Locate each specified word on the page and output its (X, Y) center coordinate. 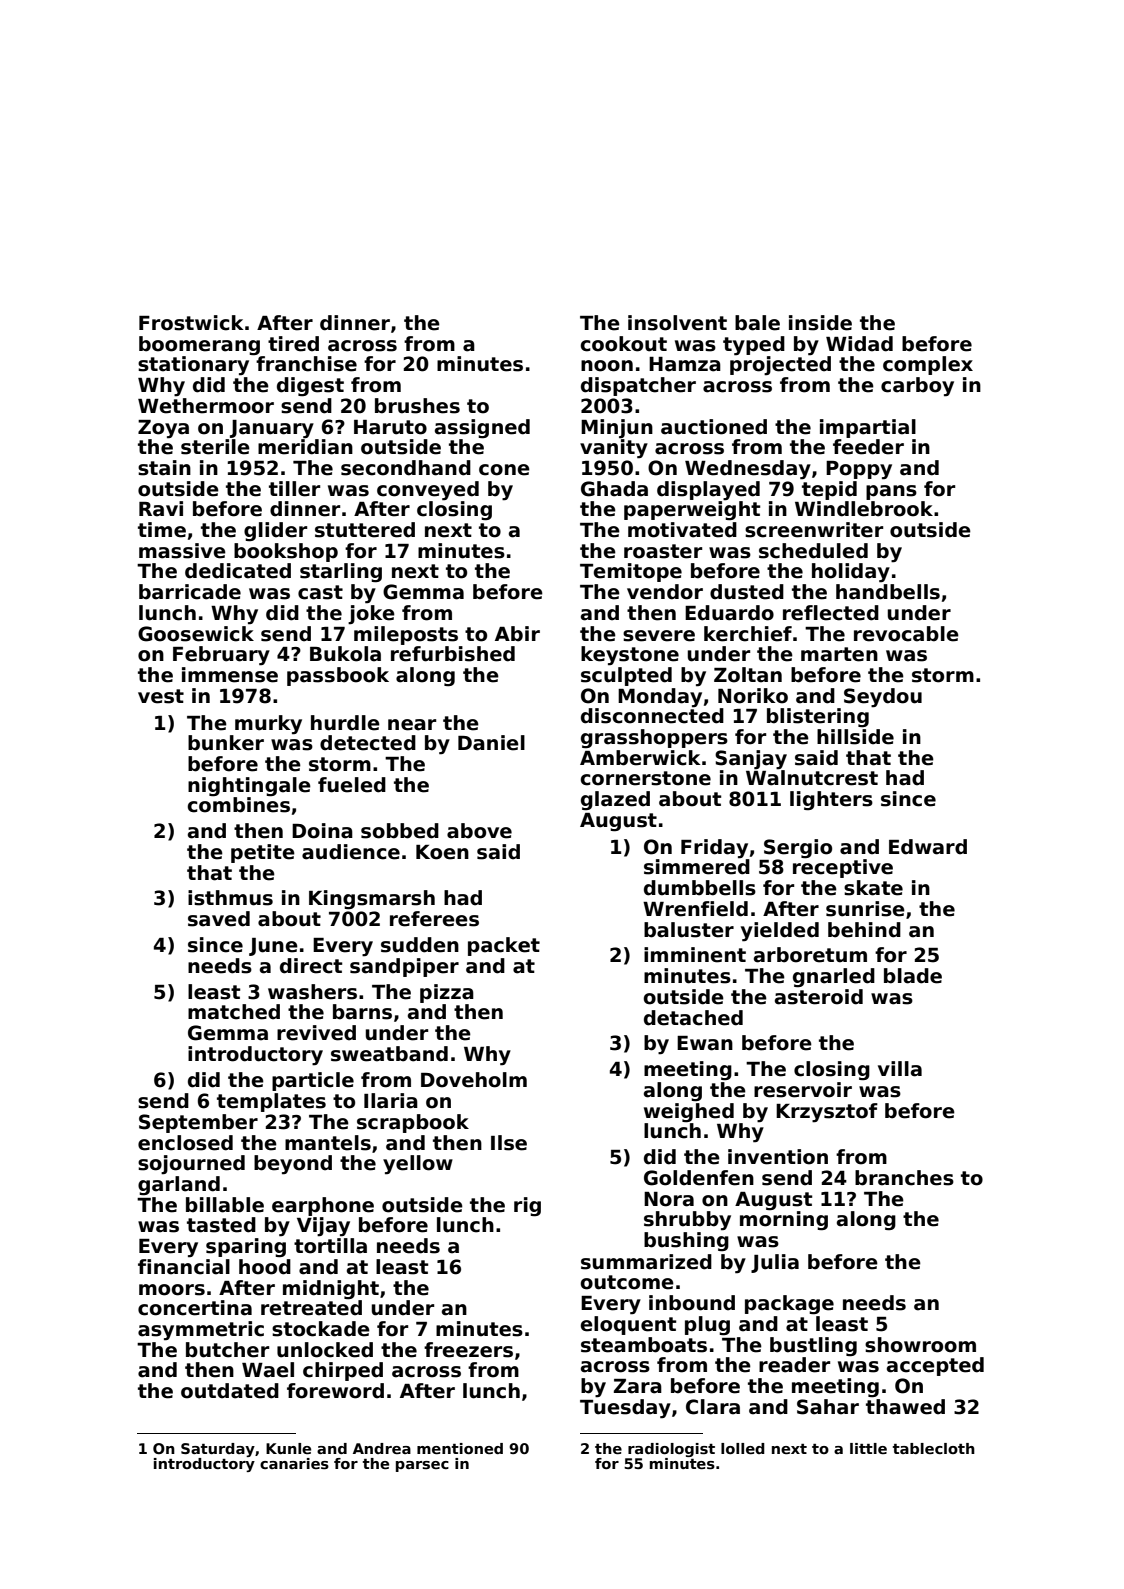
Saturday (218, 1450)
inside (820, 323)
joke (371, 615)
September (198, 1123)
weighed (689, 1113)
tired (293, 344)
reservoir (803, 1090)
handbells (888, 592)
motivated (682, 530)
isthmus (230, 898)
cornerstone (646, 778)
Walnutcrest (812, 778)
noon (607, 366)
